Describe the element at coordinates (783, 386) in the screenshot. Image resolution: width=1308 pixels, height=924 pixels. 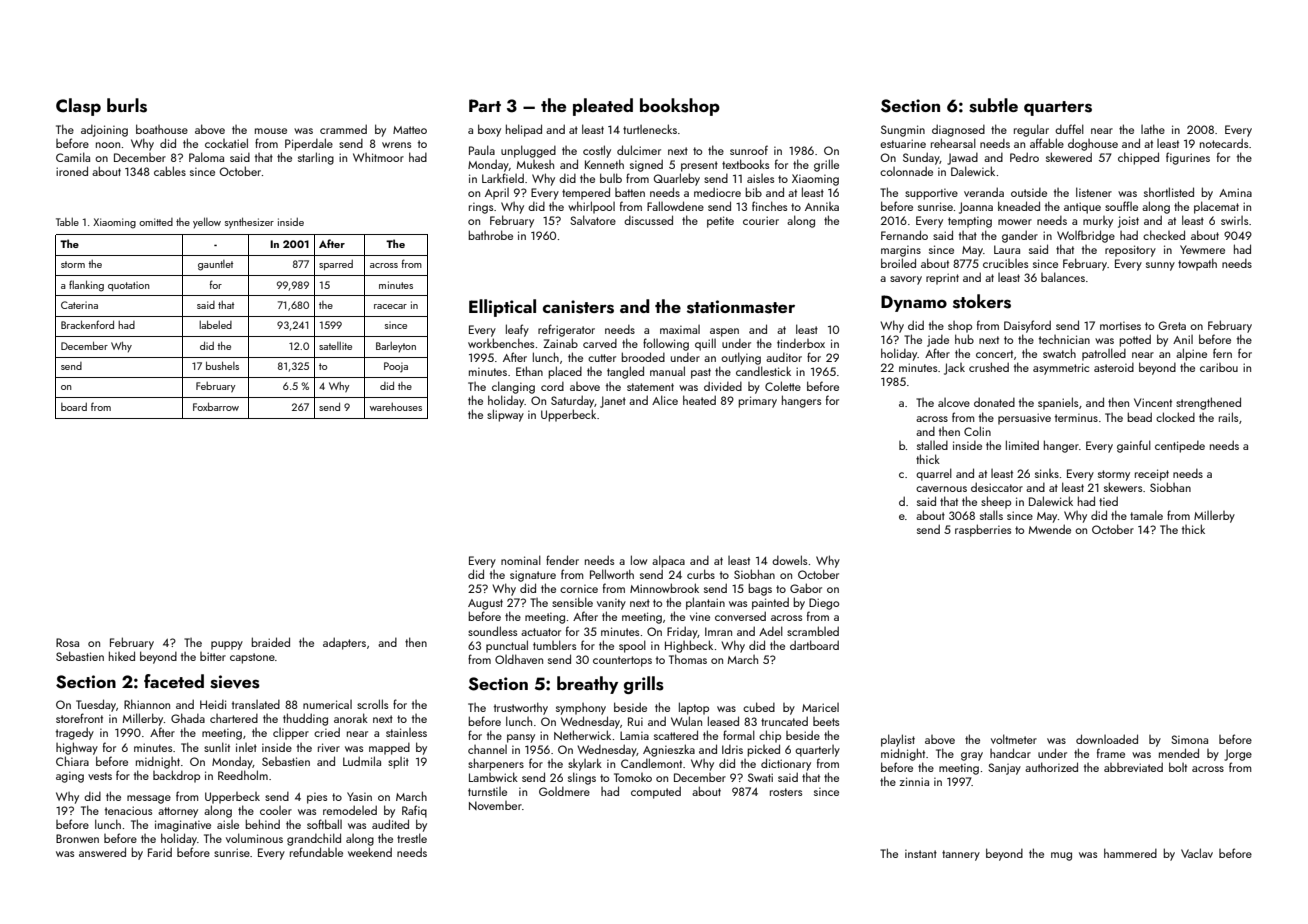
I see `Colette` at that location.
